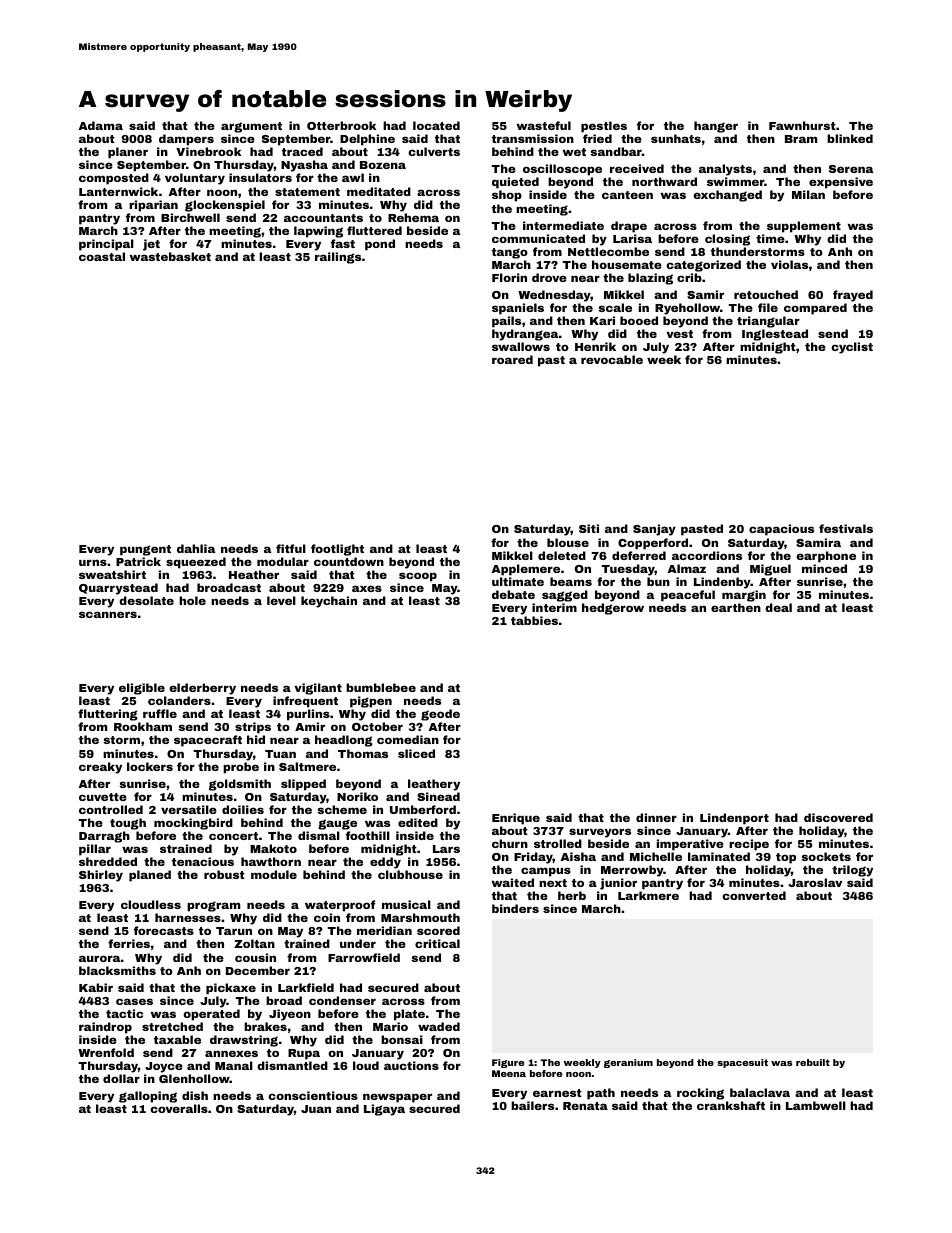 This screenshot has height=1233, width=952. I want to click on bonsai, so click(402, 1039).
